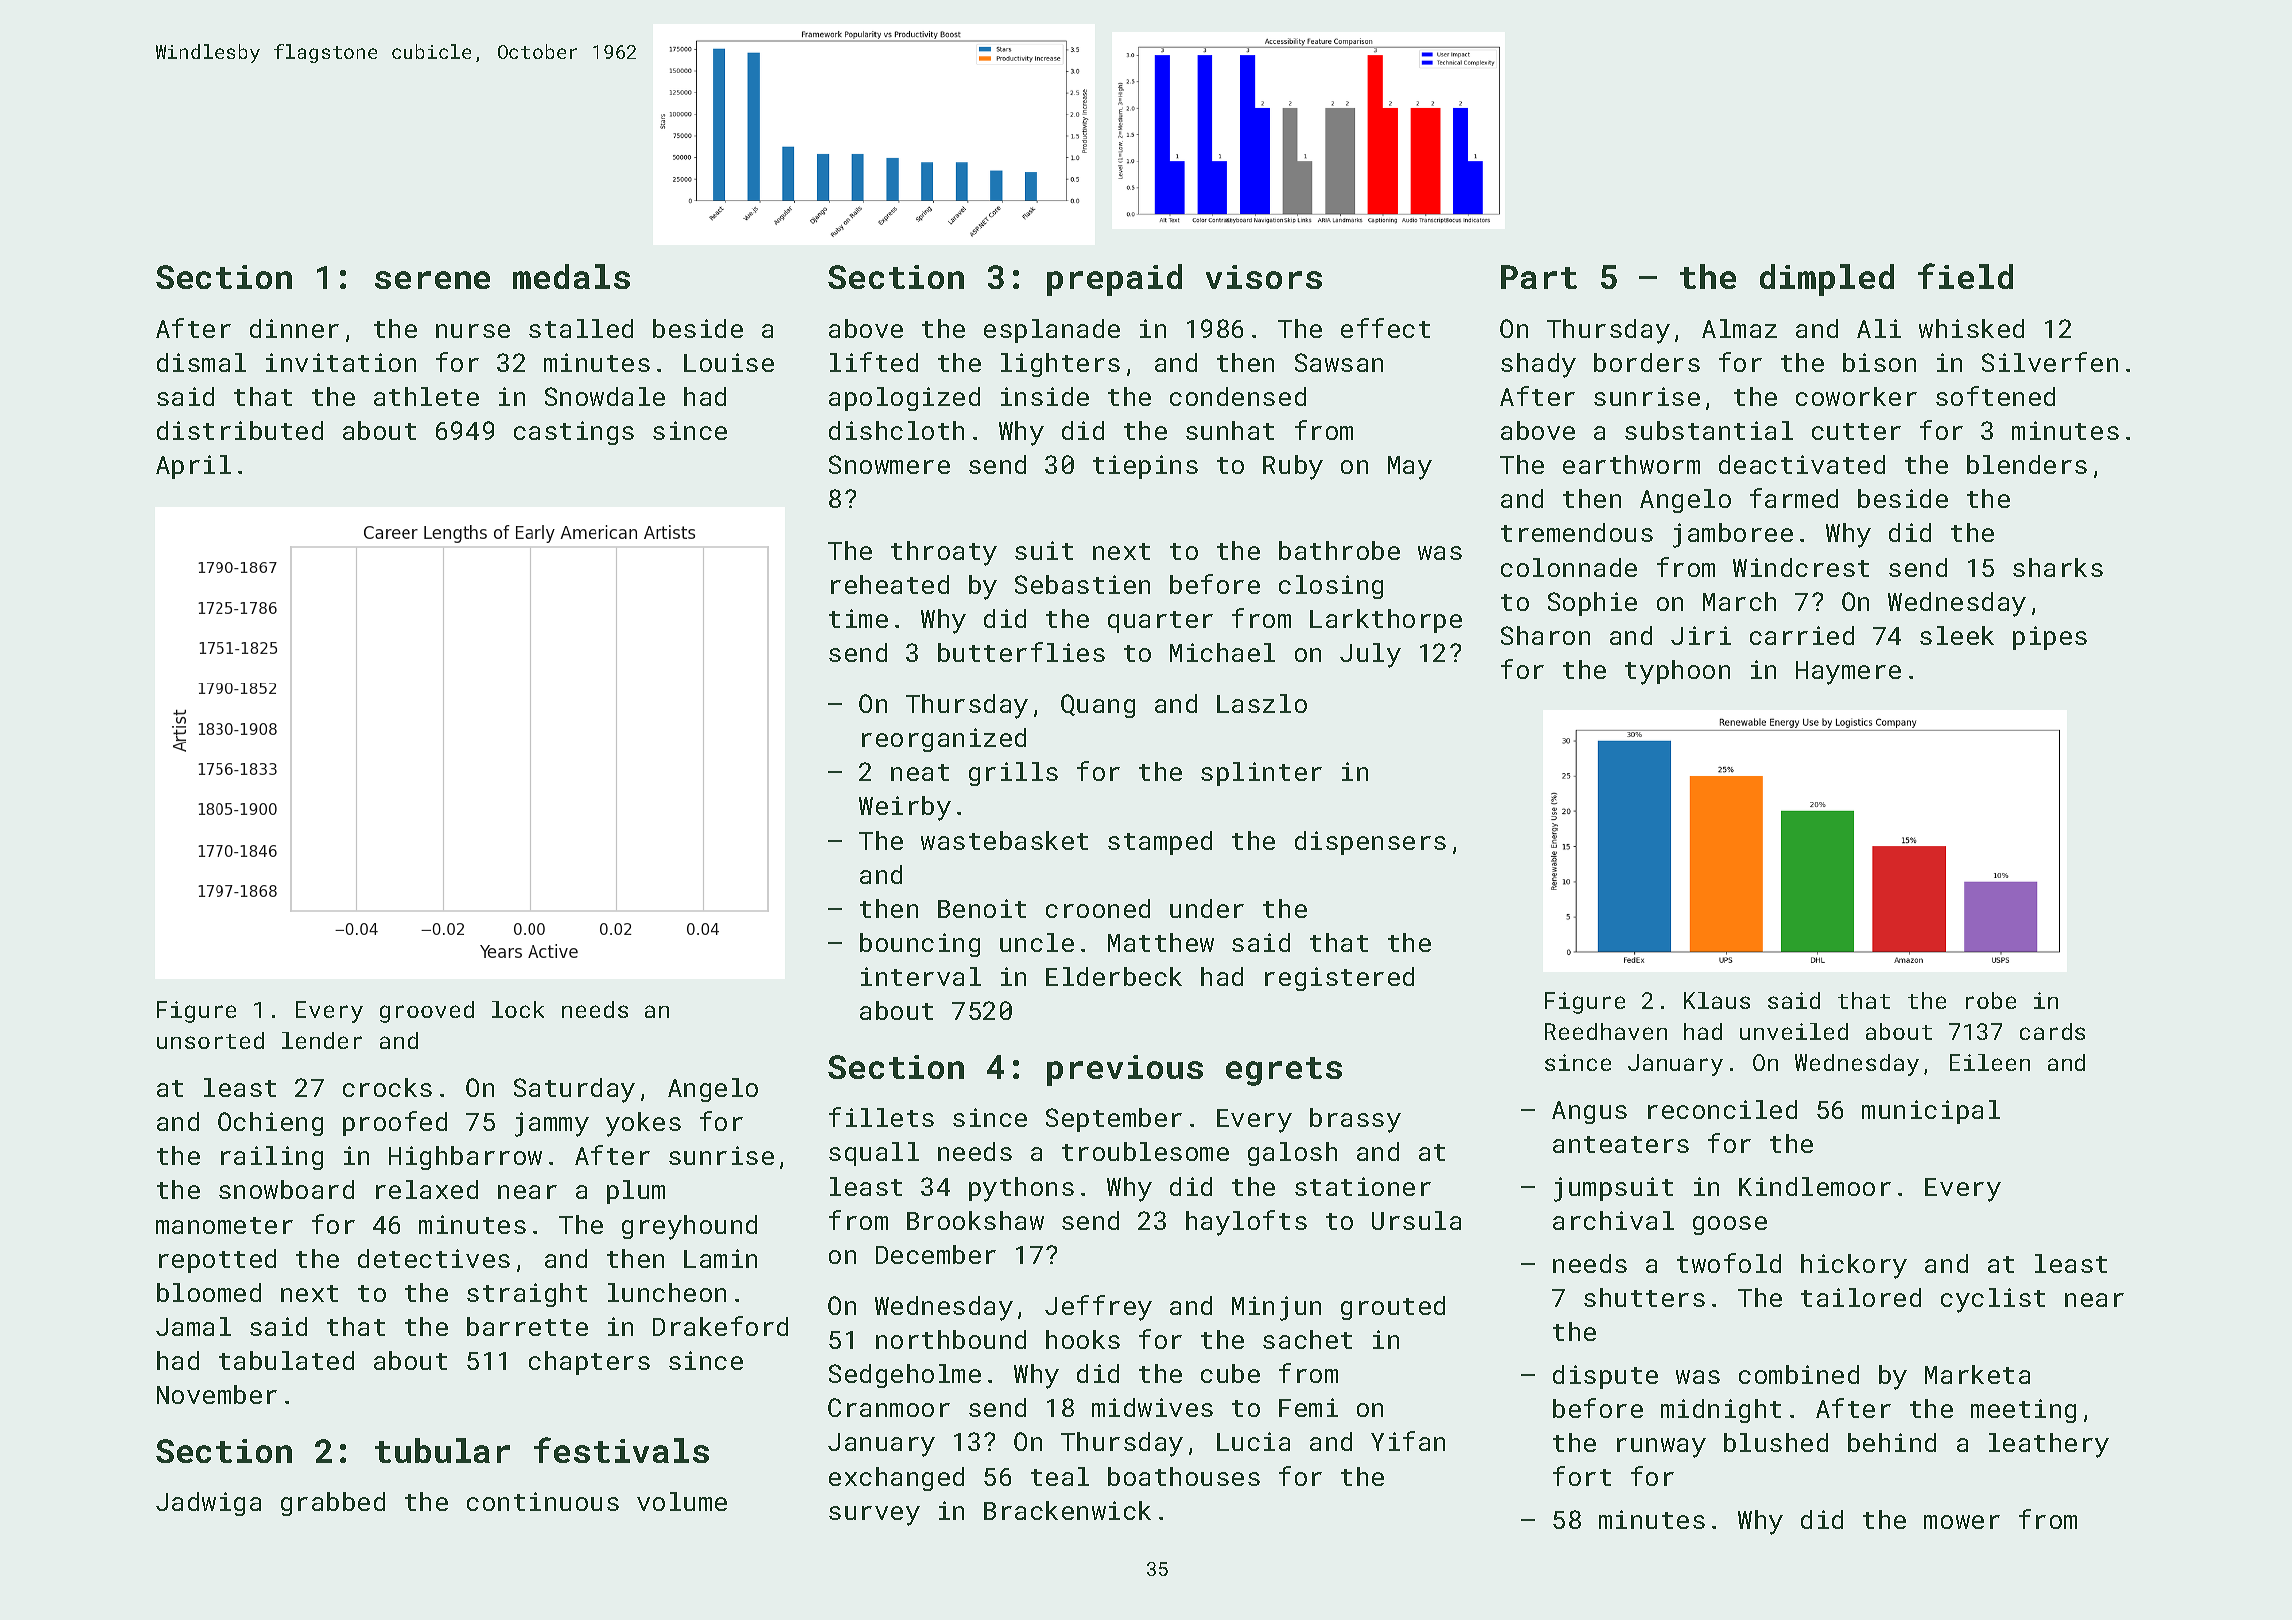 This page has height=1620, width=2292. What do you see at coordinates (1739, 328) in the page?
I see `Almaz` at bounding box center [1739, 328].
